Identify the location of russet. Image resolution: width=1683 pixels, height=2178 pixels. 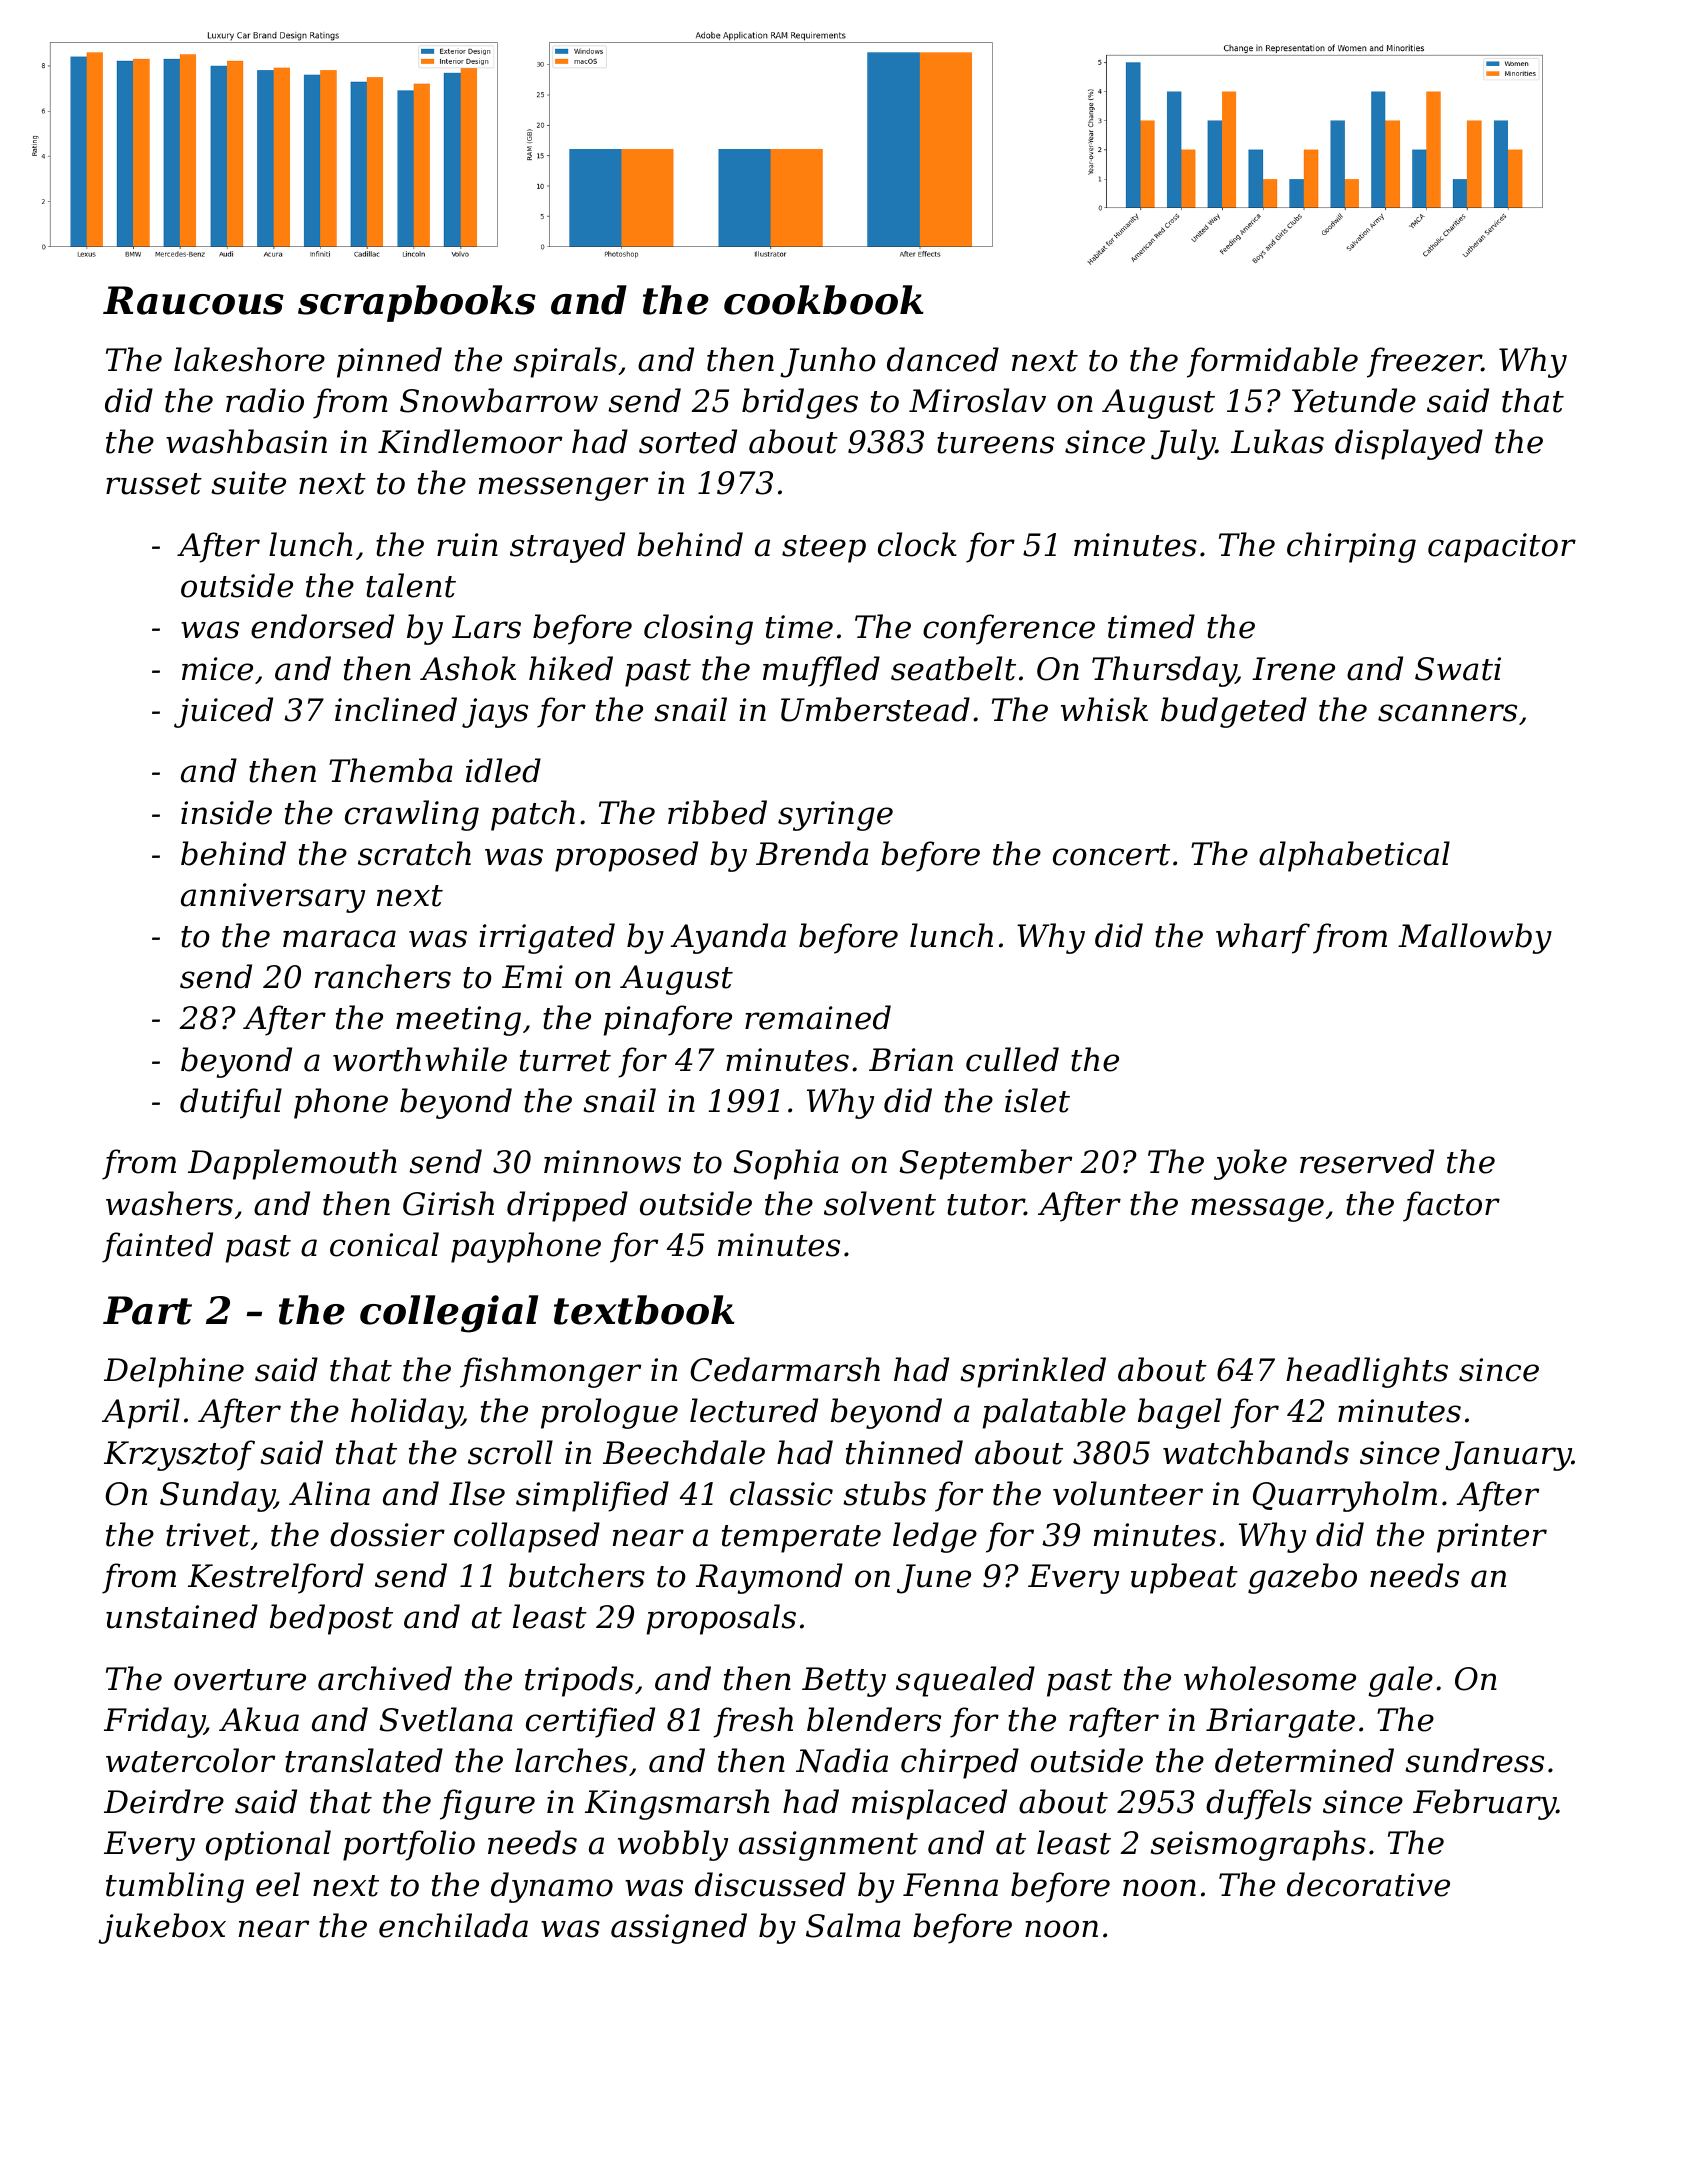
(154, 484).
